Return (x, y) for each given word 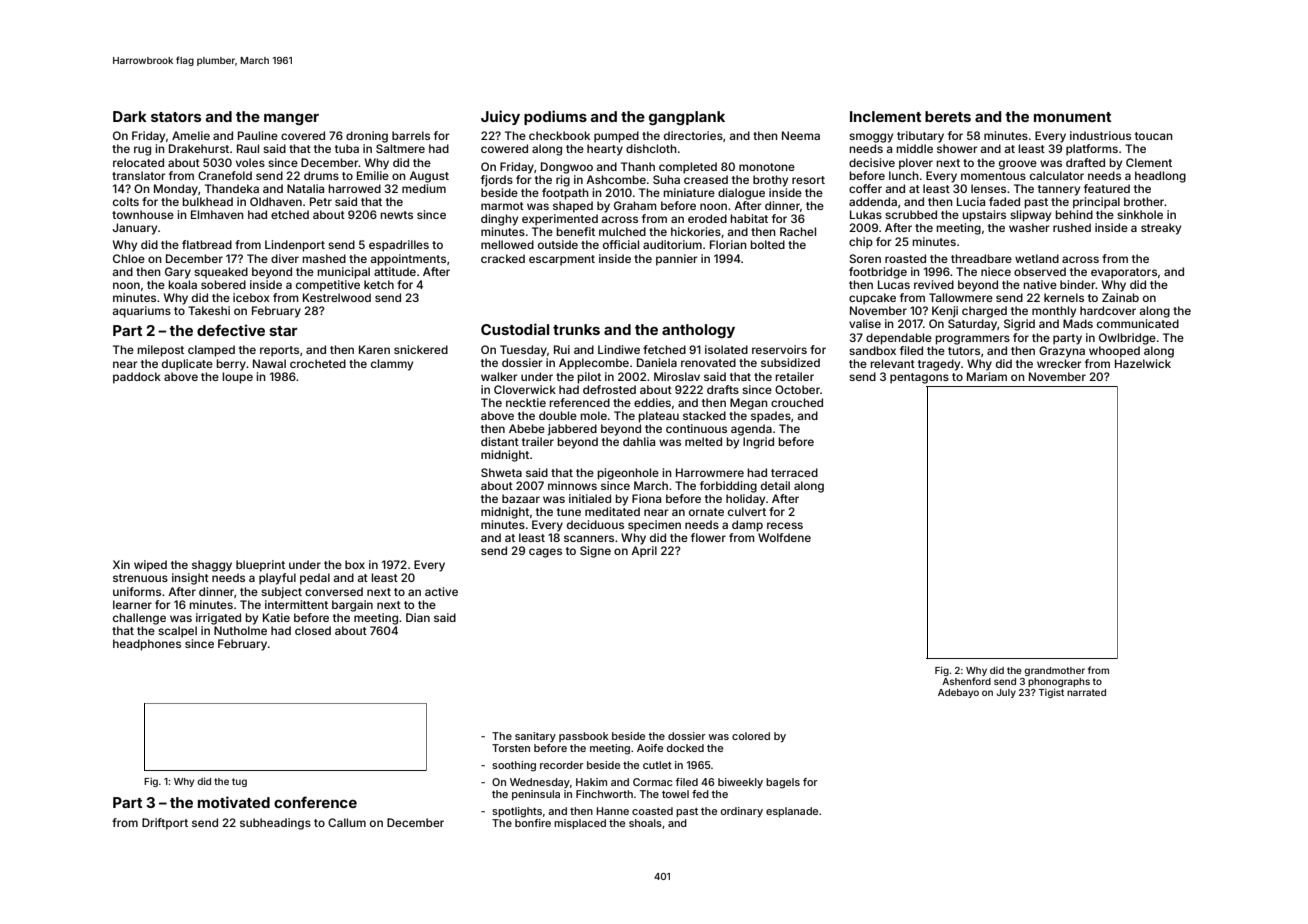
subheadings (275, 824)
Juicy (500, 117)
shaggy (212, 566)
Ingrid (758, 443)
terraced (794, 472)
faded (1004, 201)
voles (250, 162)
